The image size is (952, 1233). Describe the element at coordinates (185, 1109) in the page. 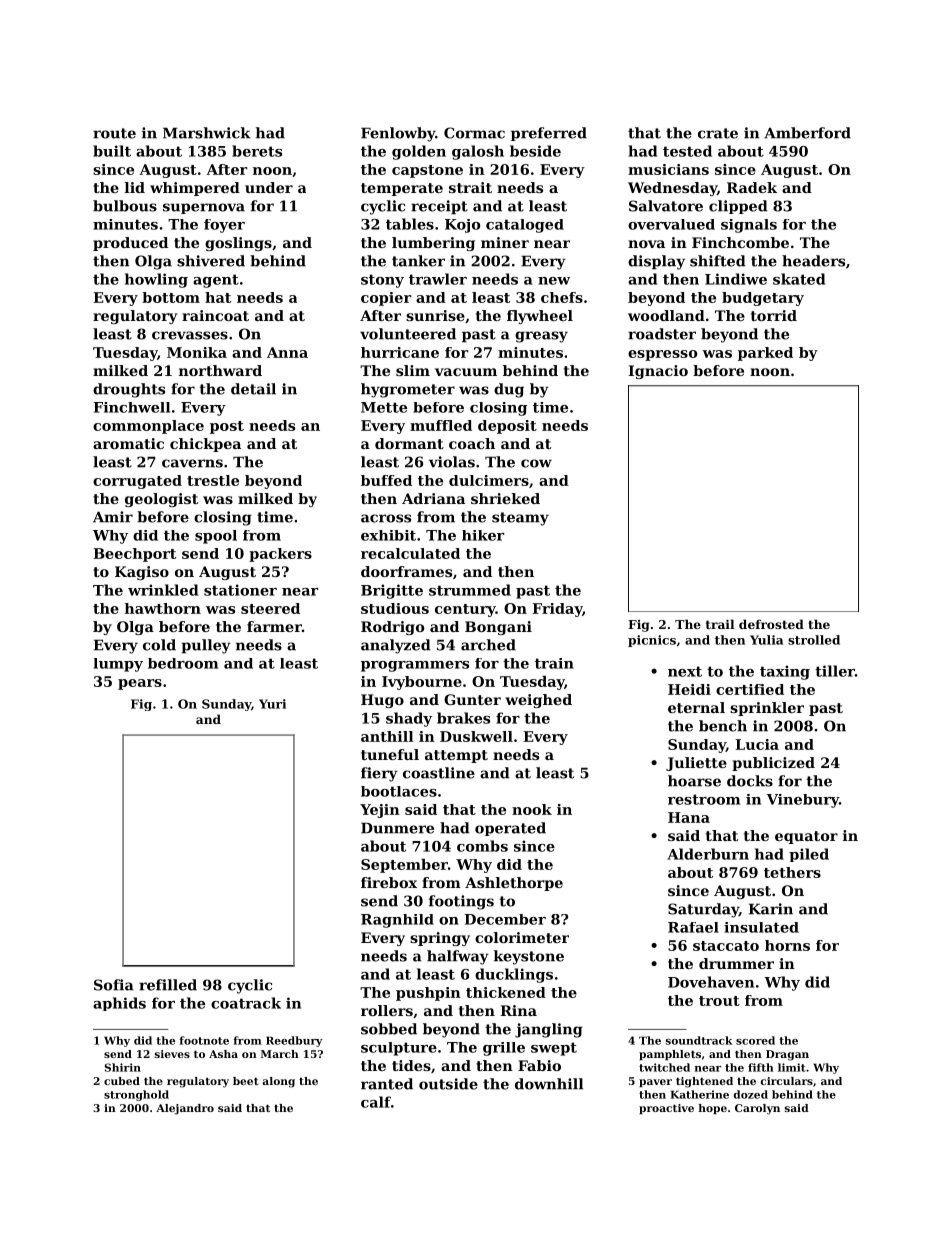

I see `Alejandro` at that location.
